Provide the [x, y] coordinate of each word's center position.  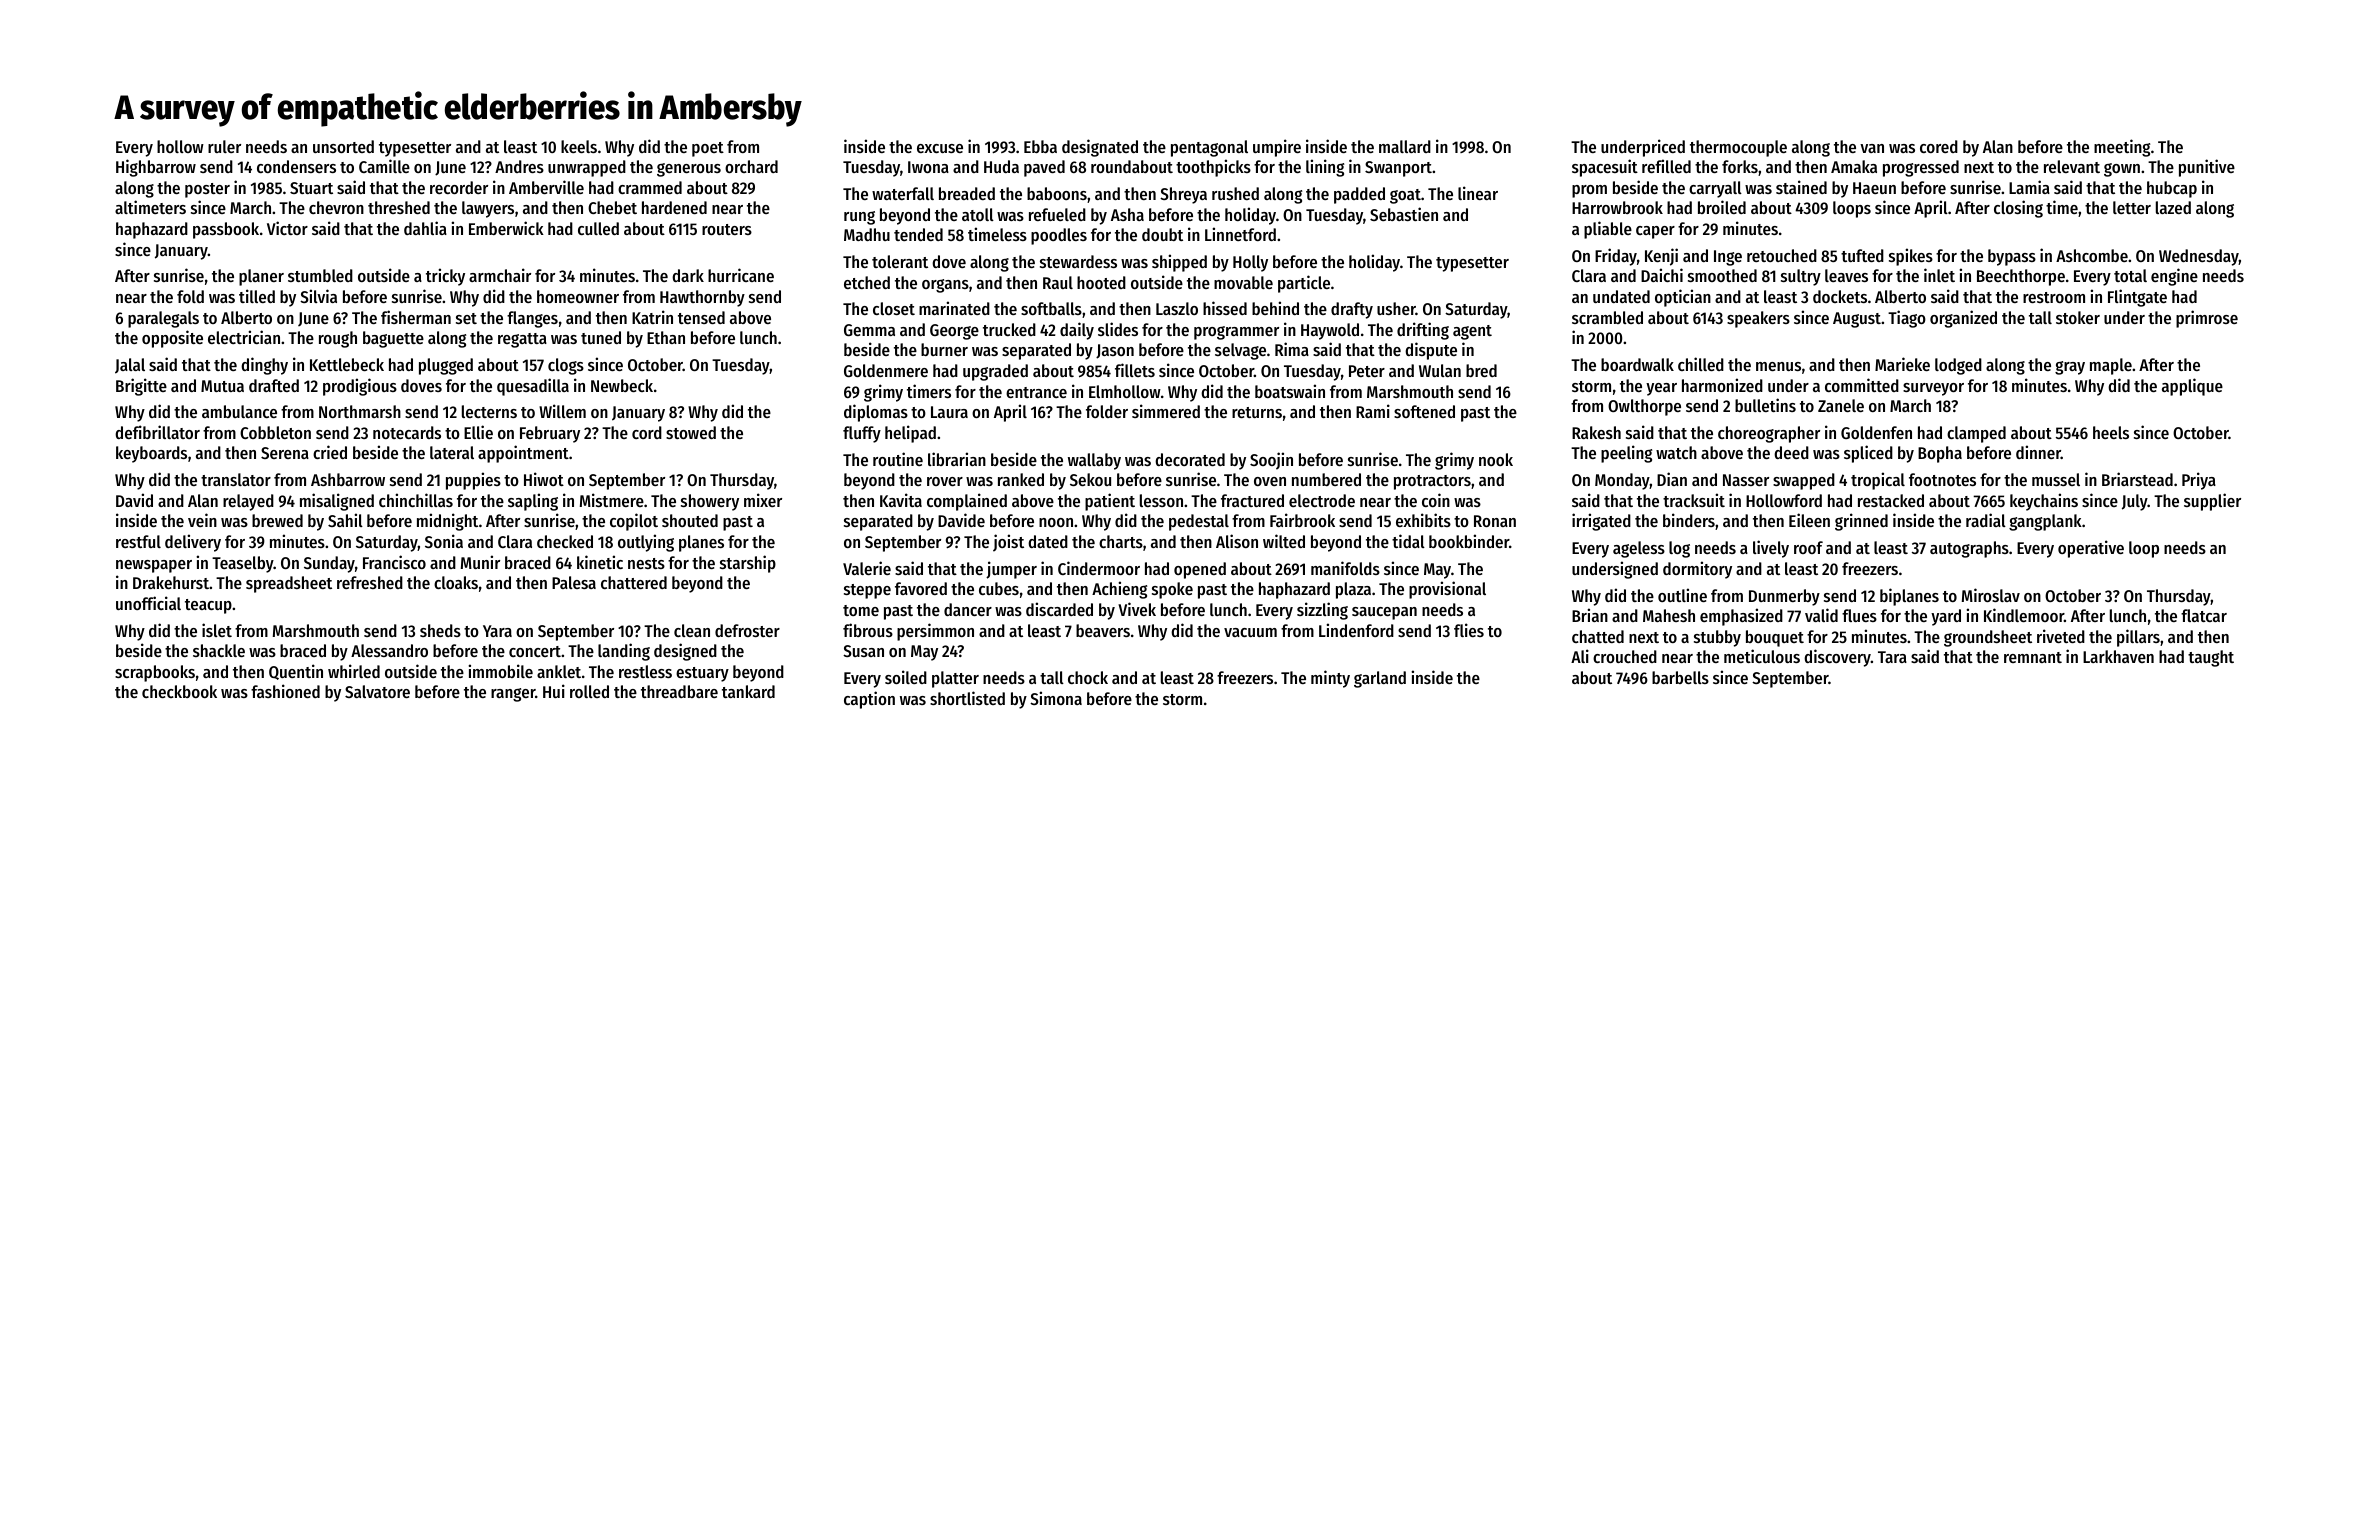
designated [1100, 148]
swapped [1804, 481]
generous [689, 170]
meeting [2122, 148]
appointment [523, 454]
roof [1808, 547]
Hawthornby [702, 298]
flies [1469, 630]
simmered [1166, 411]
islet [217, 630]
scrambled [1607, 317]
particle [1304, 284]
